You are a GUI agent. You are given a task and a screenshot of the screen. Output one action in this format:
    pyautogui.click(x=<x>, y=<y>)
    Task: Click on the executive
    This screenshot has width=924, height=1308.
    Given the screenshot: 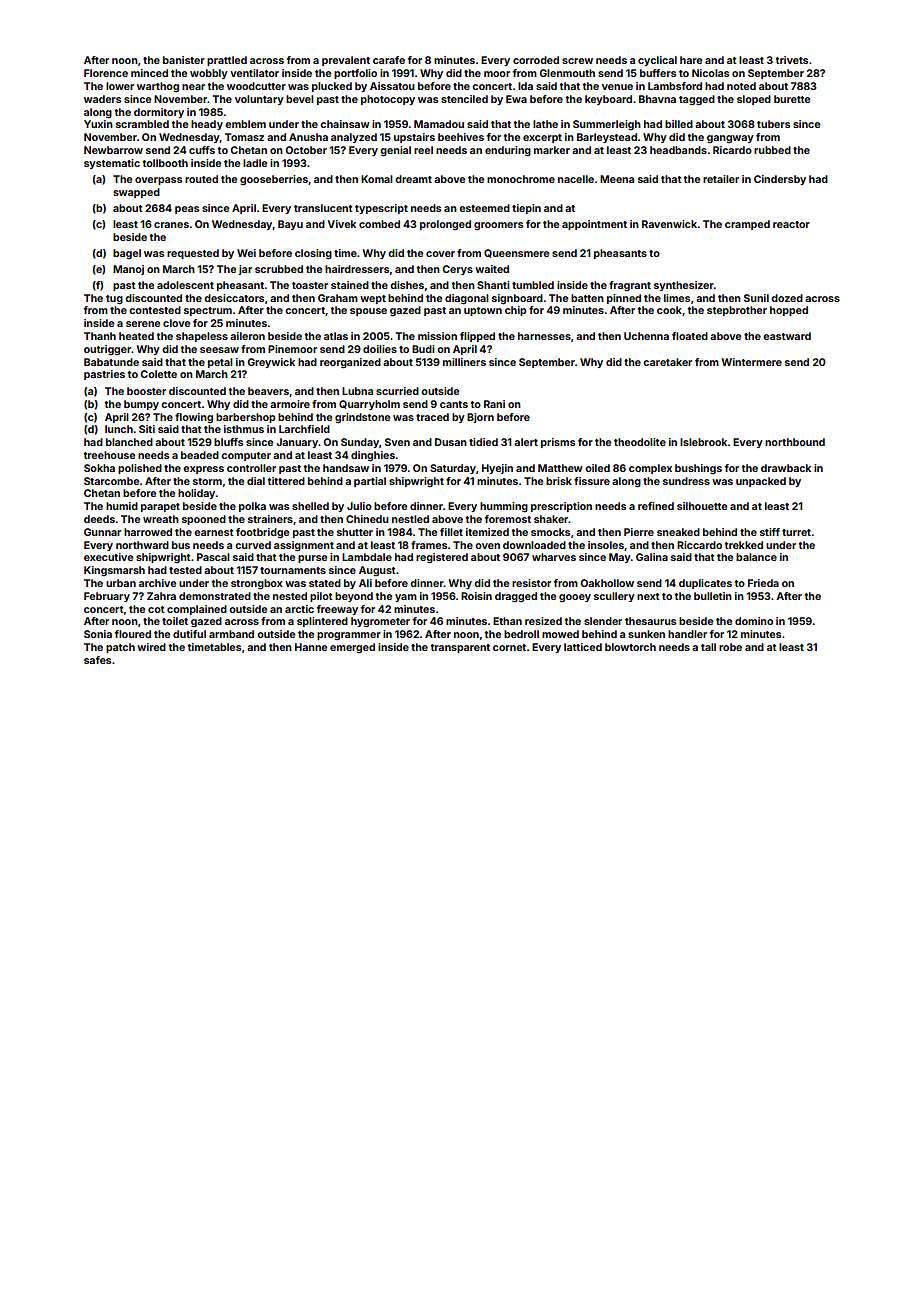 What is the action you would take?
    pyautogui.click(x=108, y=557)
